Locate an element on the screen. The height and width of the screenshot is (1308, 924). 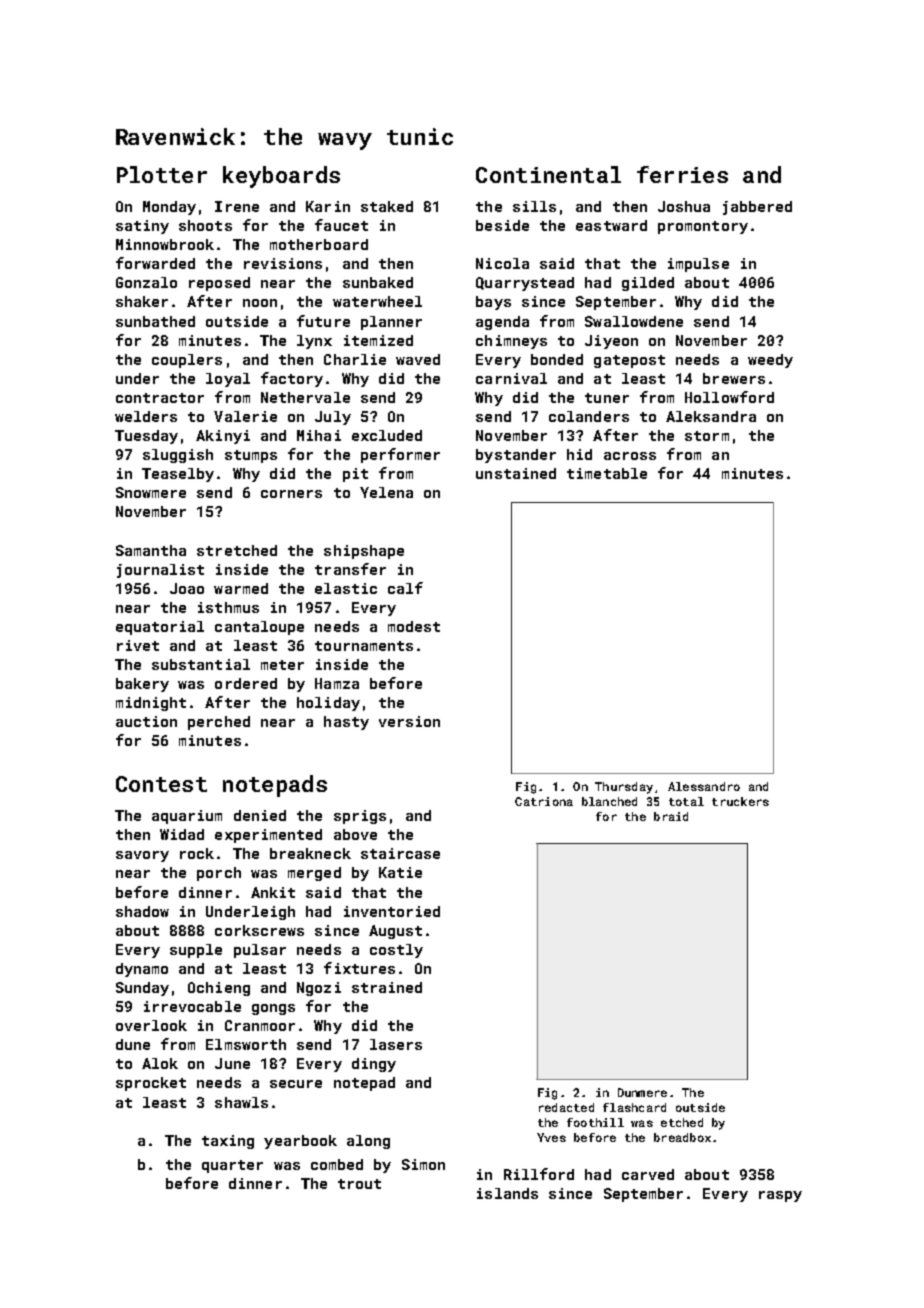
tuner is located at coordinates (607, 398).
